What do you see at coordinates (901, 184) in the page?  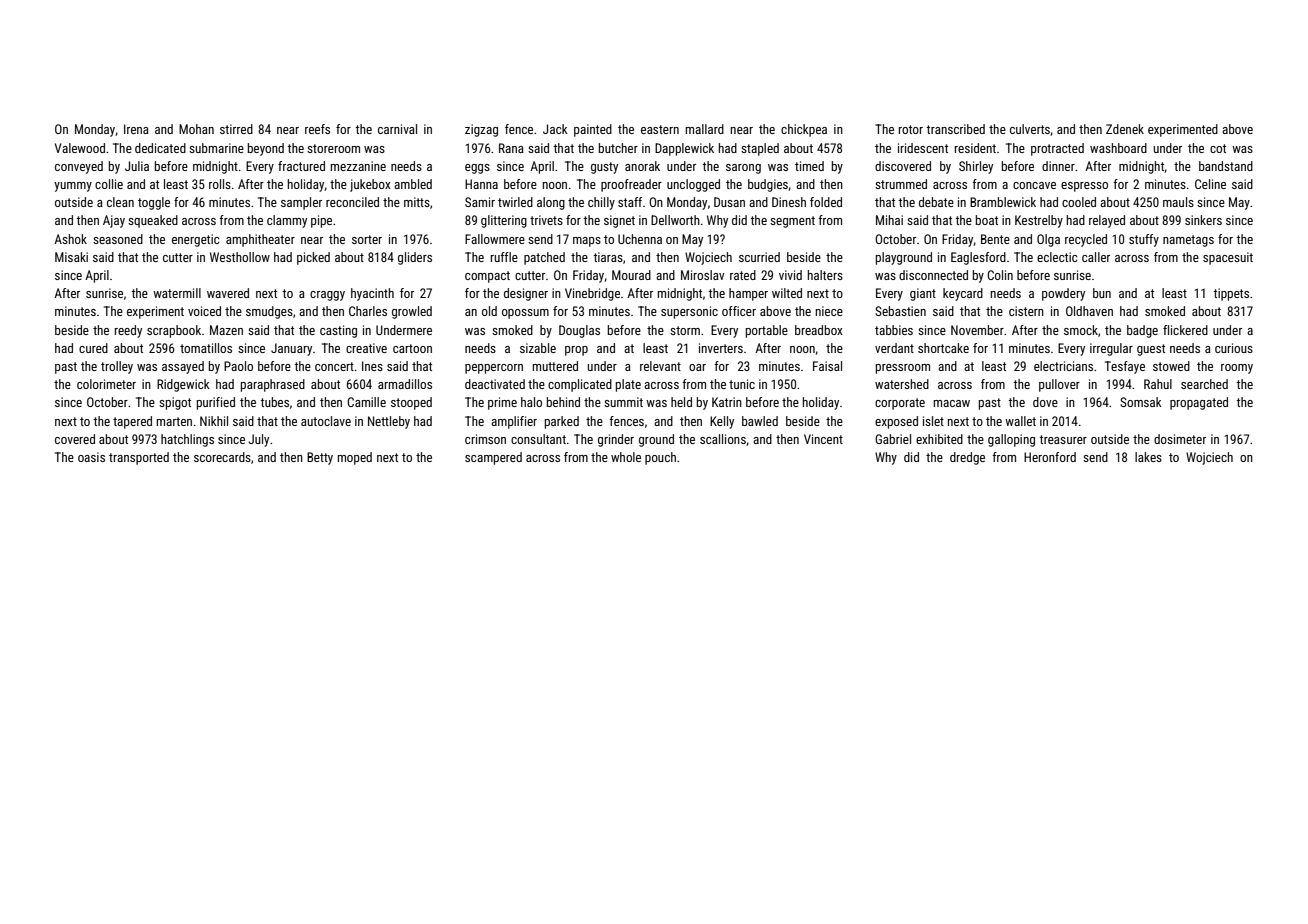 I see `strummed` at bounding box center [901, 184].
